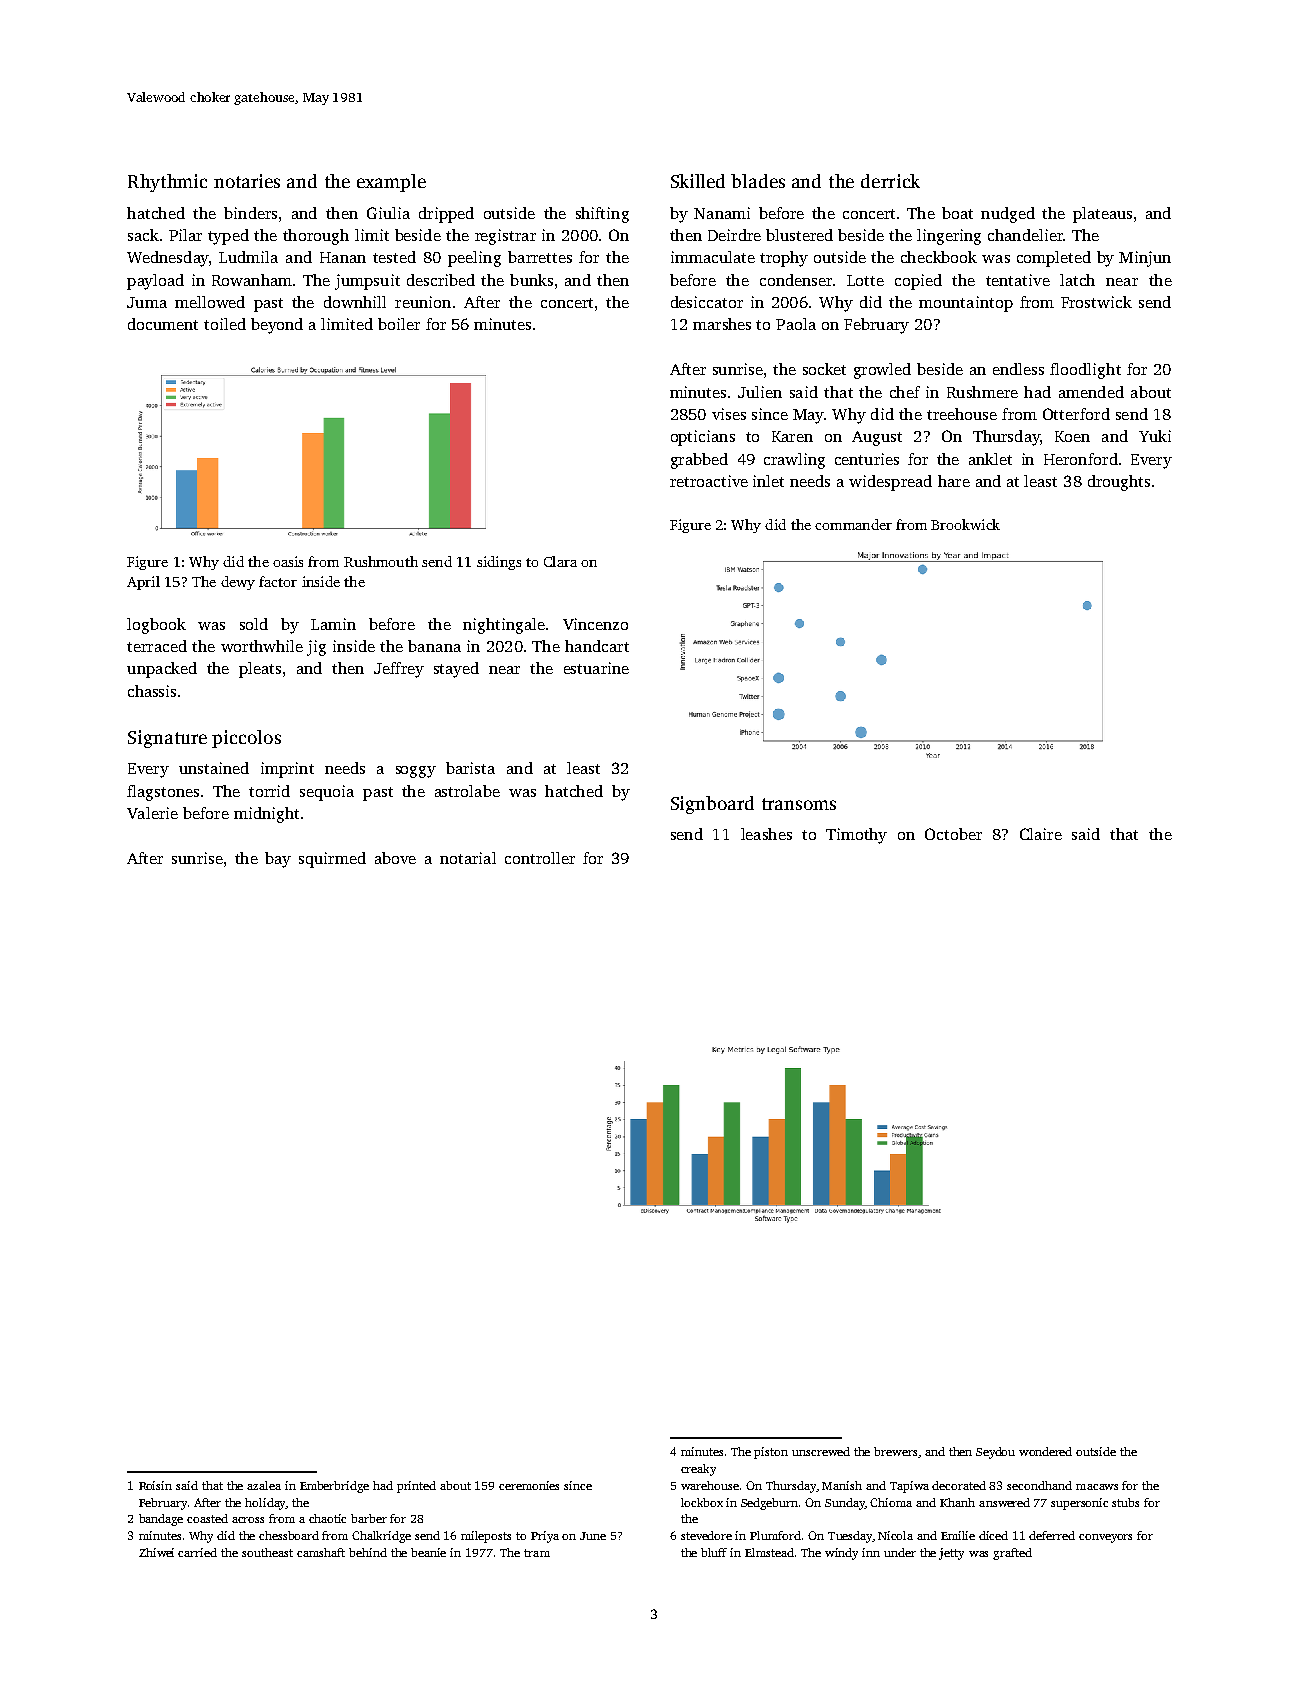 The image size is (1299, 1681). What do you see at coordinates (995, 1453) in the image?
I see `Seydou` at bounding box center [995, 1453].
